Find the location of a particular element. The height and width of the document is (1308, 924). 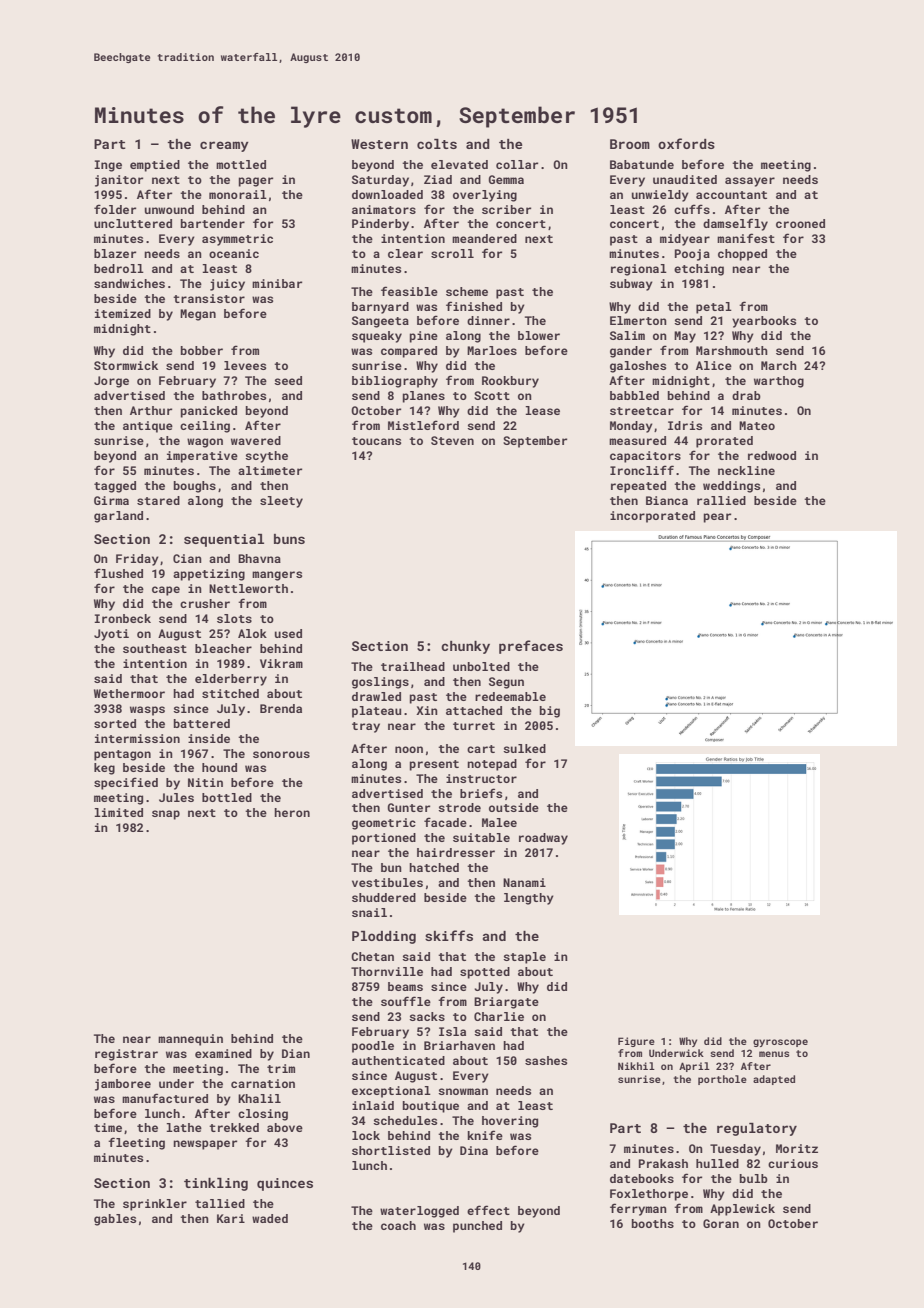

gables is located at coordinates (115, 1220).
